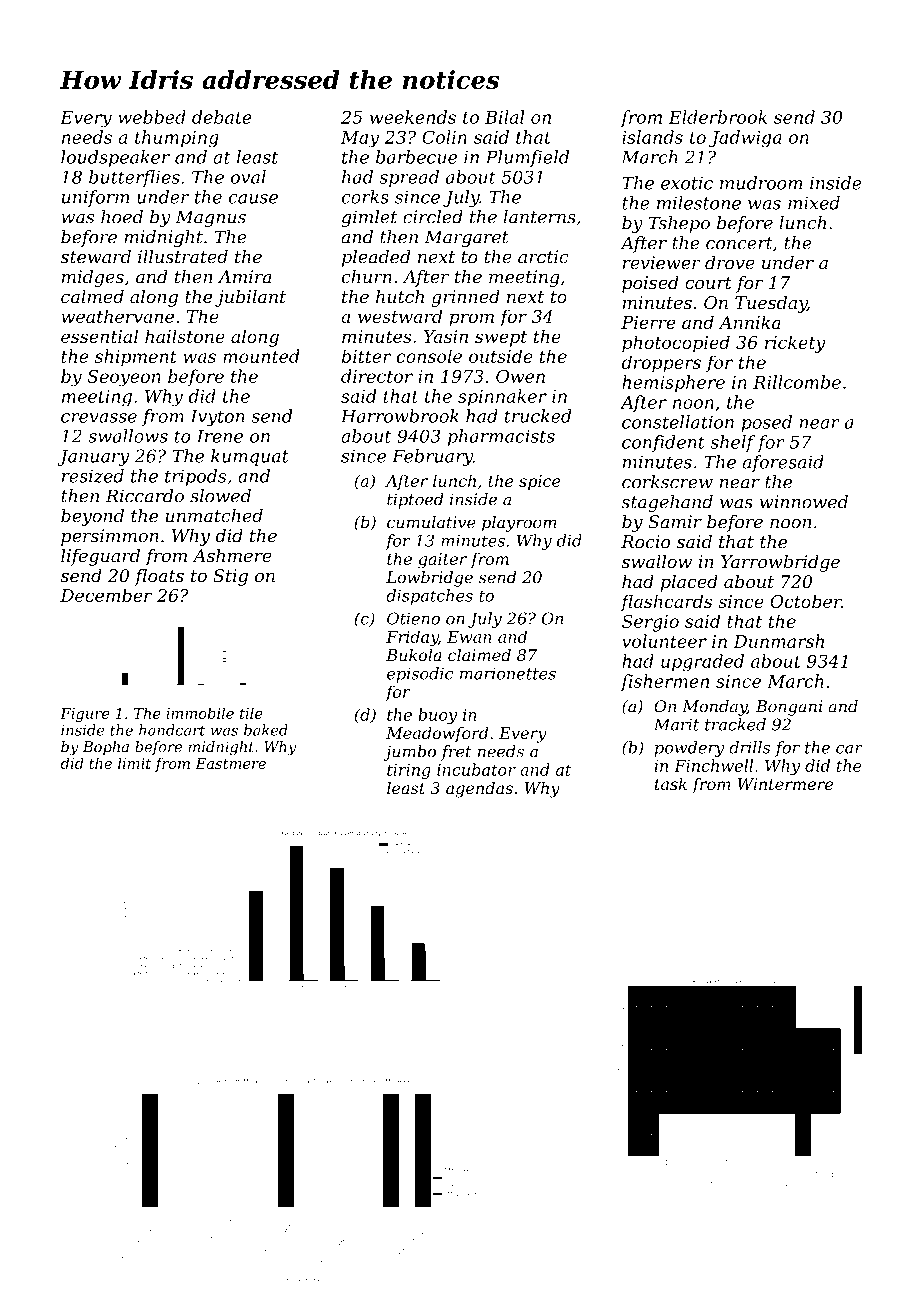  What do you see at coordinates (420, 675) in the screenshot?
I see `episodic` at bounding box center [420, 675].
